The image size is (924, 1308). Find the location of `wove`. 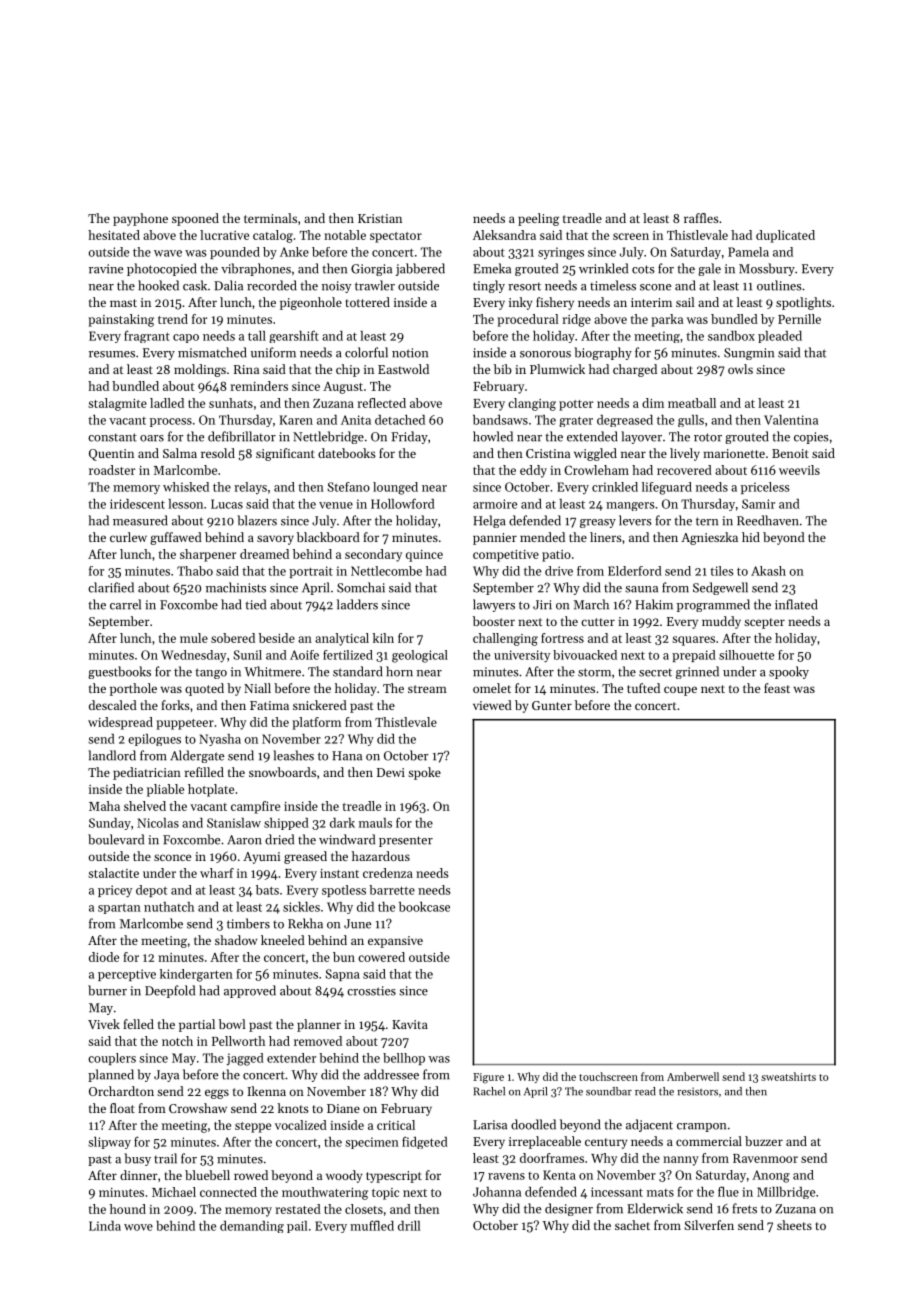

wove is located at coordinates (138, 1227).
